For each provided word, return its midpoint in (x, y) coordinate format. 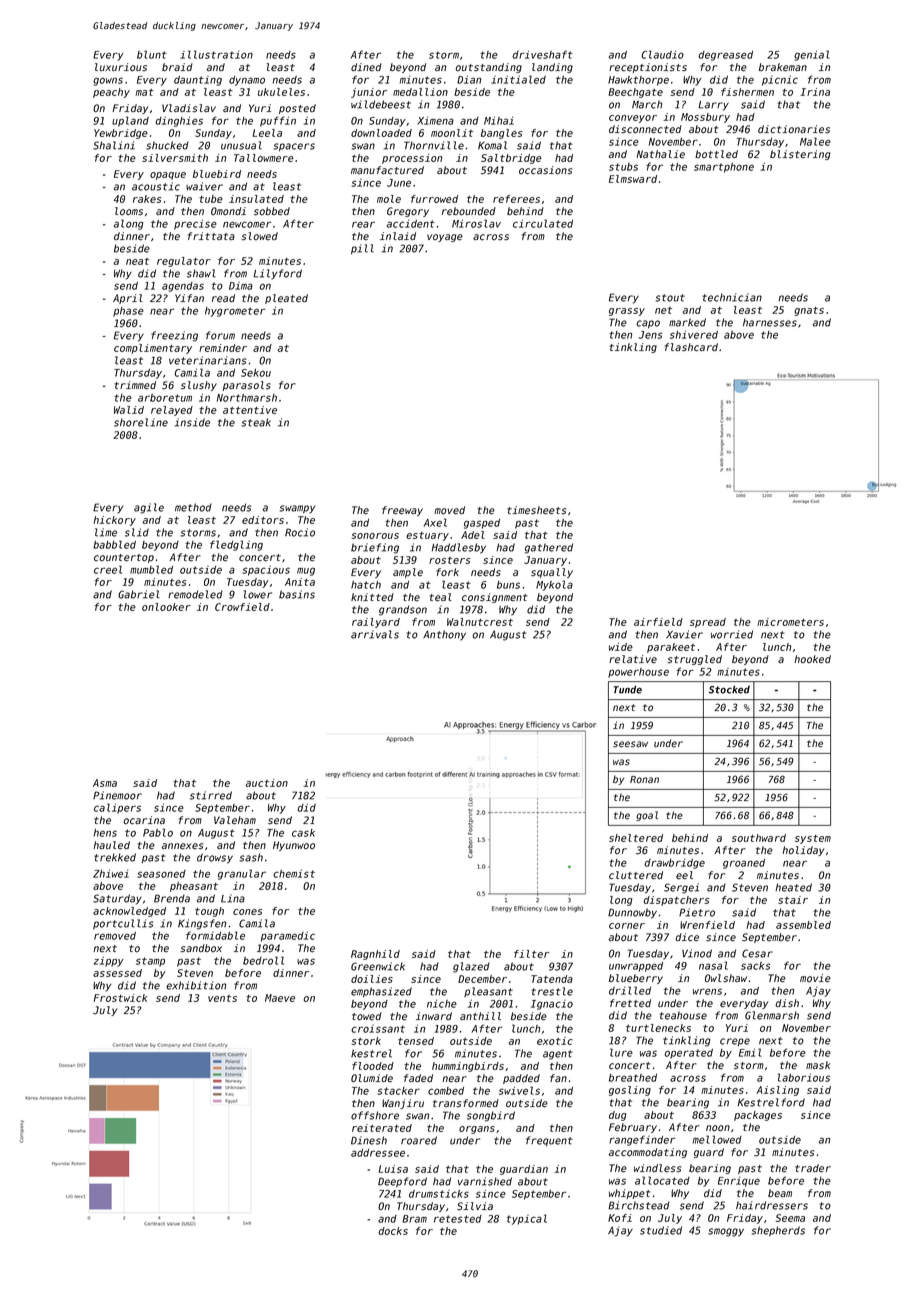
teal (440, 597)
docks (393, 1231)
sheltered (636, 838)
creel (108, 569)
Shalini (114, 145)
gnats (809, 311)
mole (389, 199)
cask (303, 833)
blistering (800, 155)
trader (813, 1168)
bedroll (263, 960)
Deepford (402, 1182)
